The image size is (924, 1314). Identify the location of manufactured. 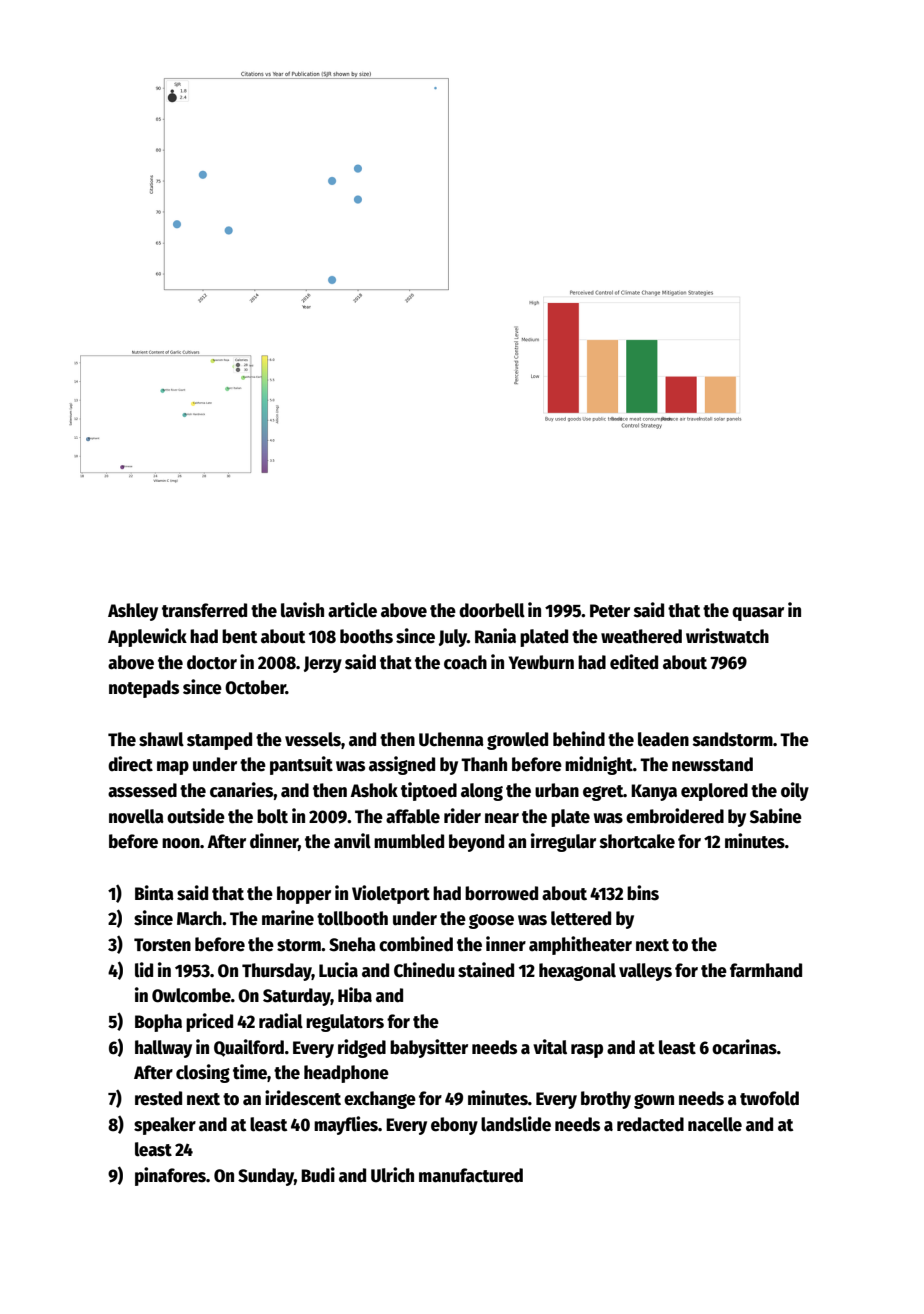
(471, 1175).
